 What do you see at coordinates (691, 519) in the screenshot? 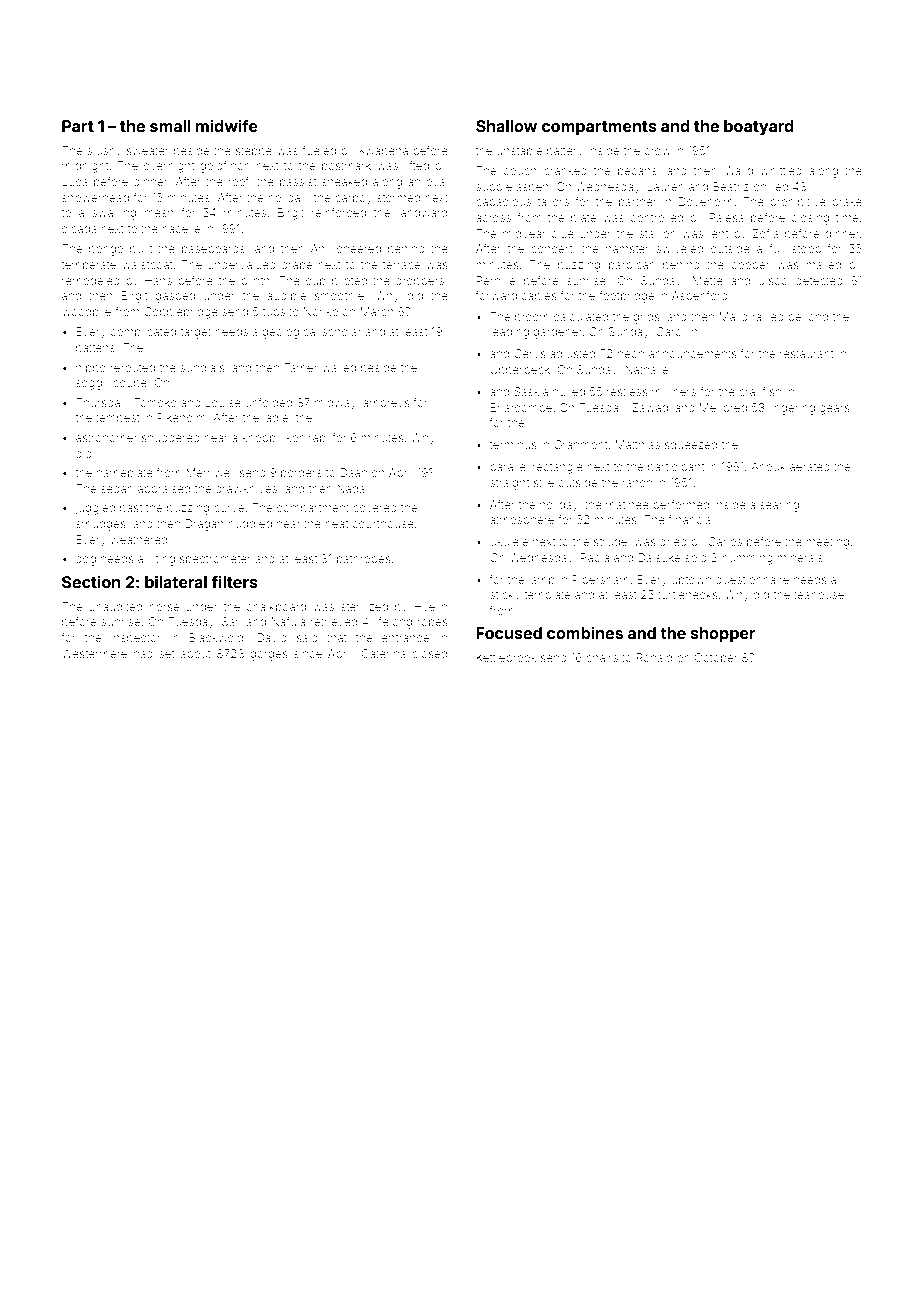
I see `financial` at bounding box center [691, 519].
